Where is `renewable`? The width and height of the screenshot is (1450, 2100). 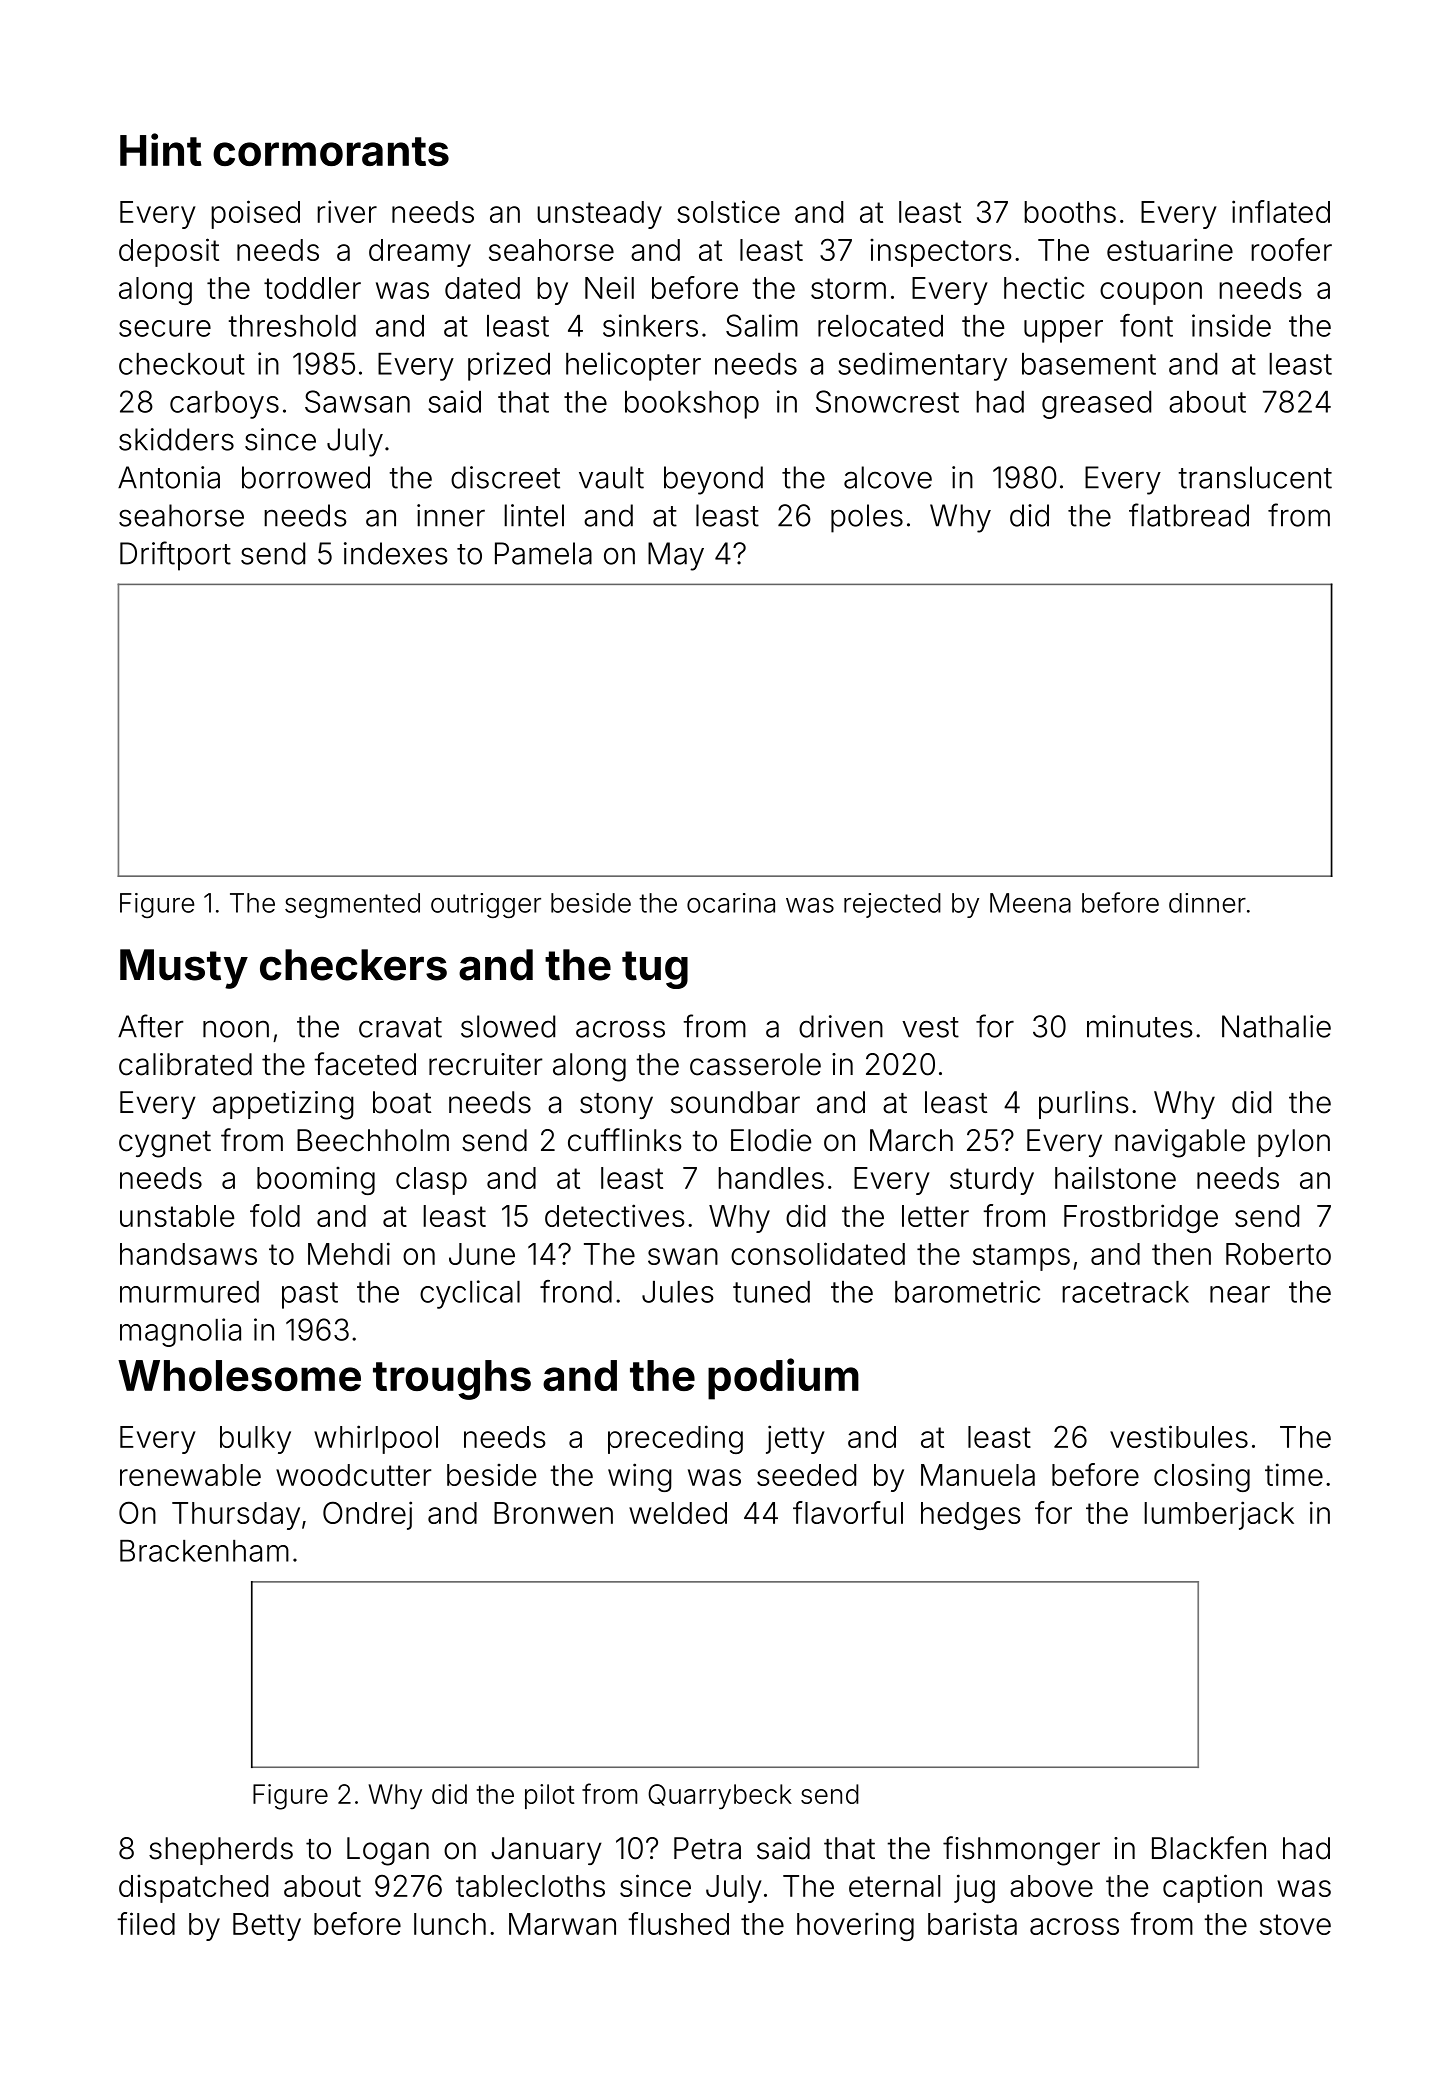 renewable is located at coordinates (190, 1475).
